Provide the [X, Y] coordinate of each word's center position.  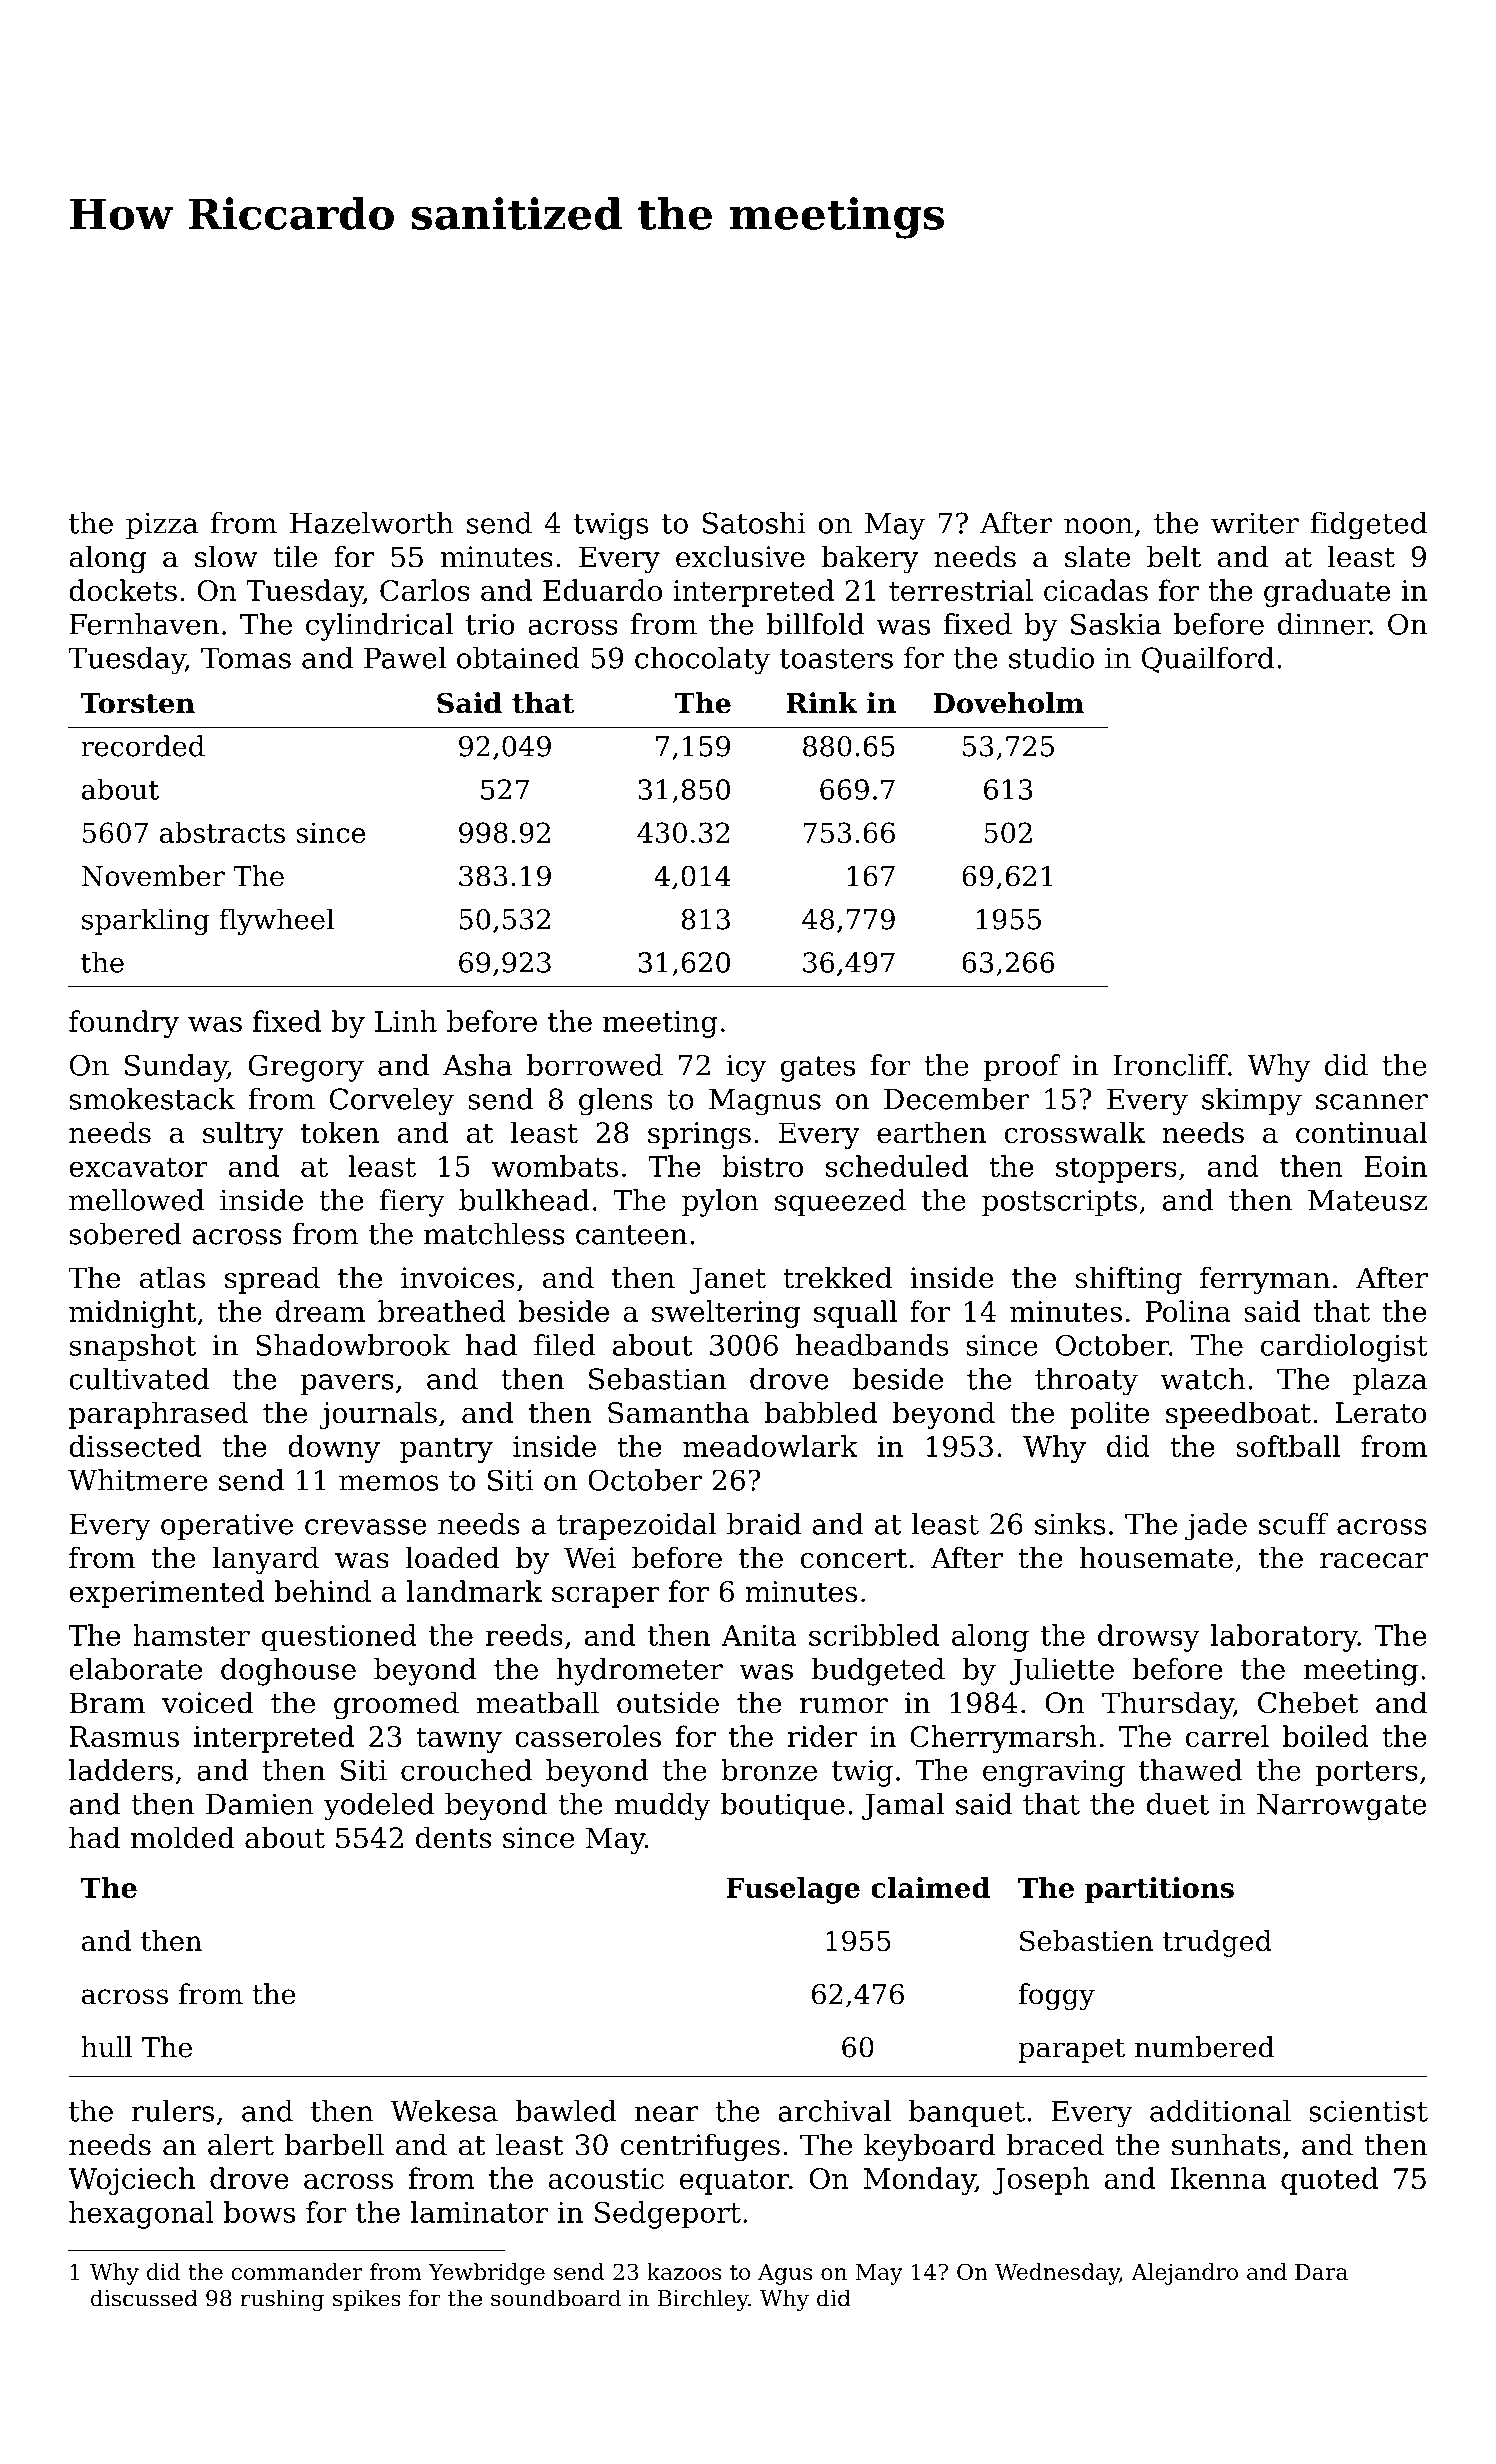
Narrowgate [1342, 1807]
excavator [138, 1167]
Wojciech [131, 2181]
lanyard [265, 1560]
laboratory [1284, 1638]
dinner [1323, 624]
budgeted [878, 1672]
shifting [1129, 1280]
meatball [537, 1702]
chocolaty [702, 661]
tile [295, 556]
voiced [208, 1702]
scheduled [897, 1166]
